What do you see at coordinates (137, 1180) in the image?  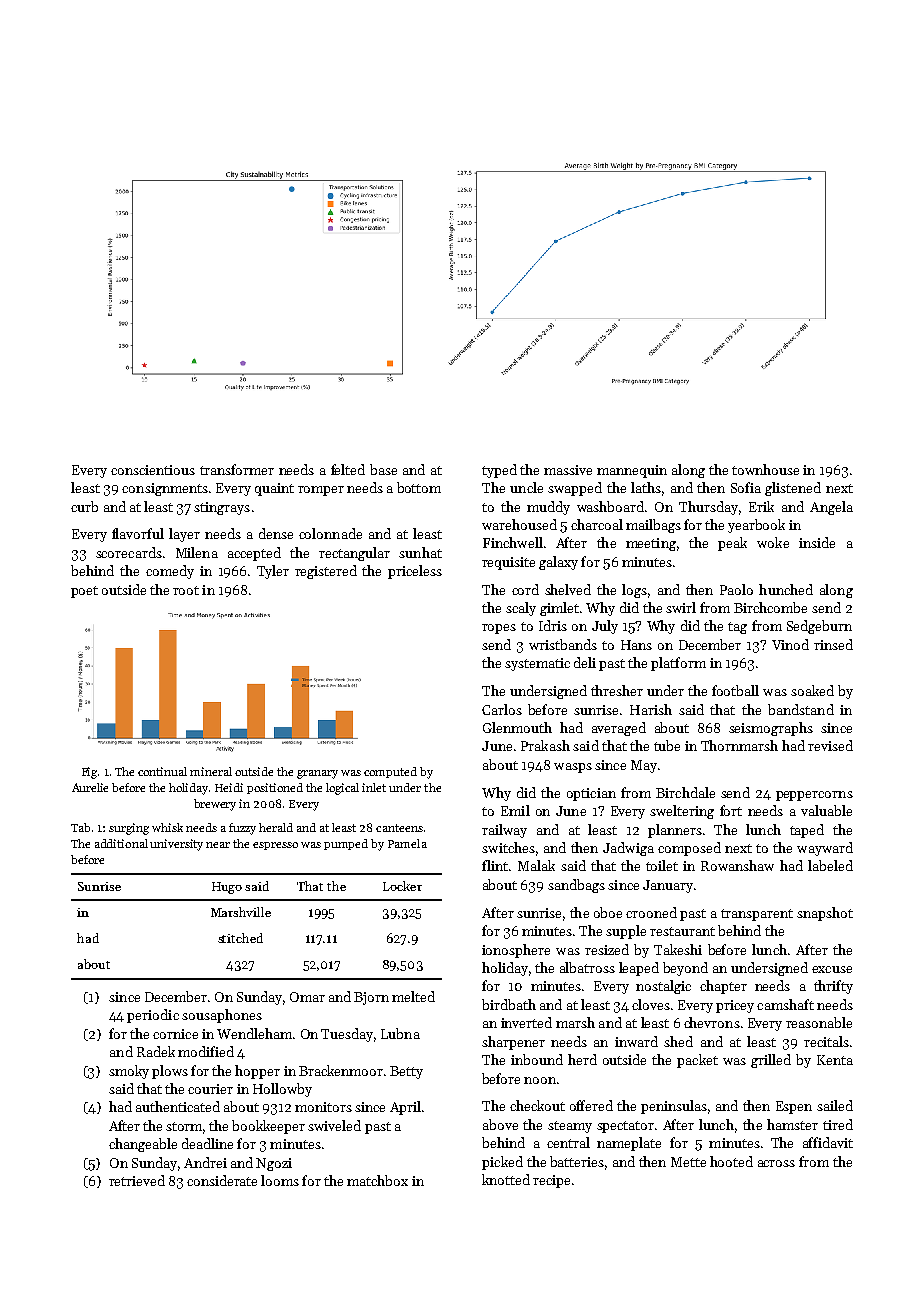 I see `retrieved` at bounding box center [137, 1180].
